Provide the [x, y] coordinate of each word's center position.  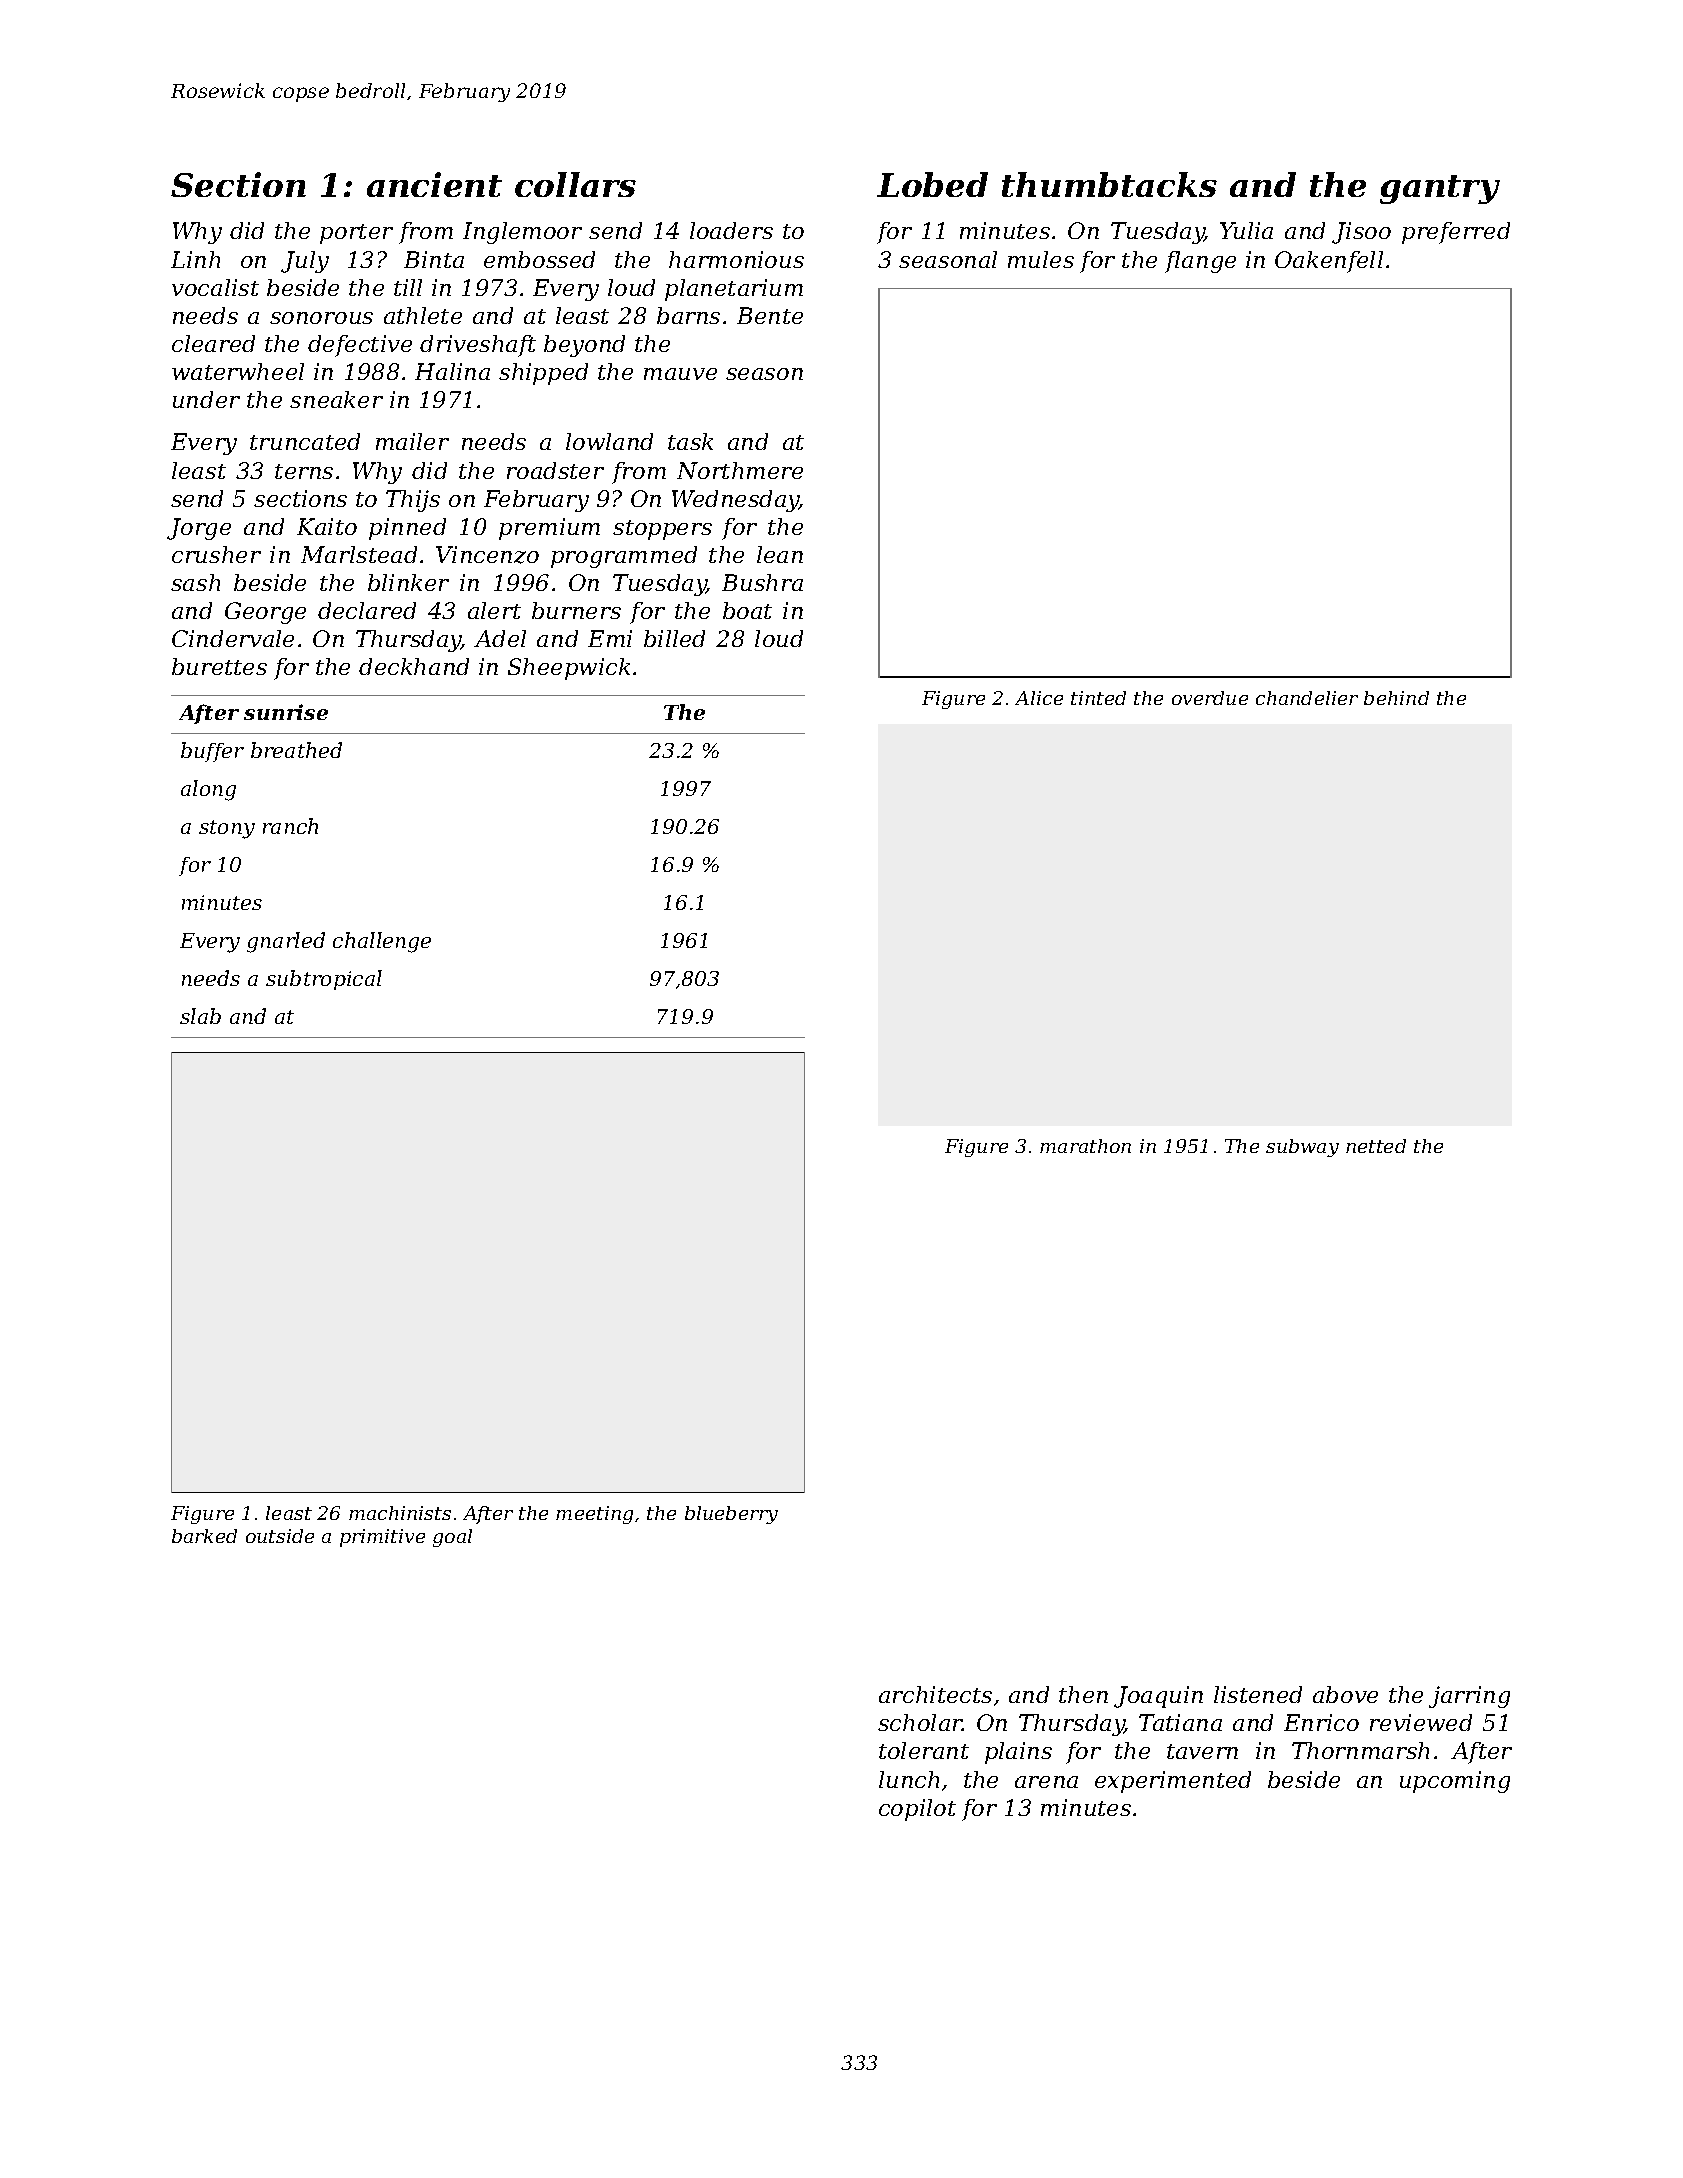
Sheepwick [569, 669]
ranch [290, 826]
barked [204, 1536]
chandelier [1307, 698]
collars [575, 184]
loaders [731, 230]
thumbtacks [1109, 184]
